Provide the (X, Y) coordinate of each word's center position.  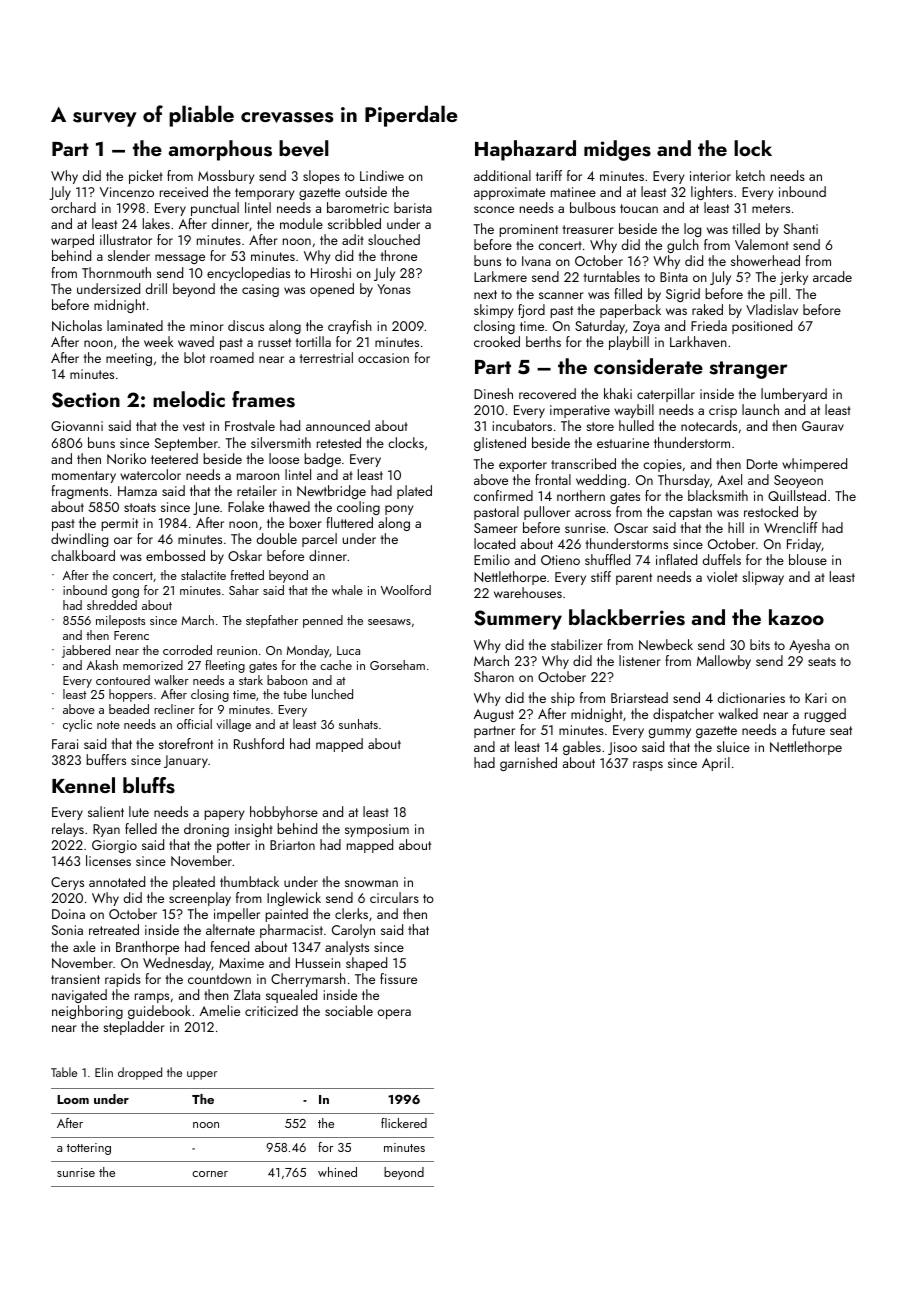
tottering (89, 1149)
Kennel (83, 785)
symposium (377, 830)
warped (72, 241)
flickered (404, 1123)
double (277, 538)
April (716, 764)
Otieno (560, 560)
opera (394, 1014)
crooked (497, 341)
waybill (634, 411)
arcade (832, 276)
